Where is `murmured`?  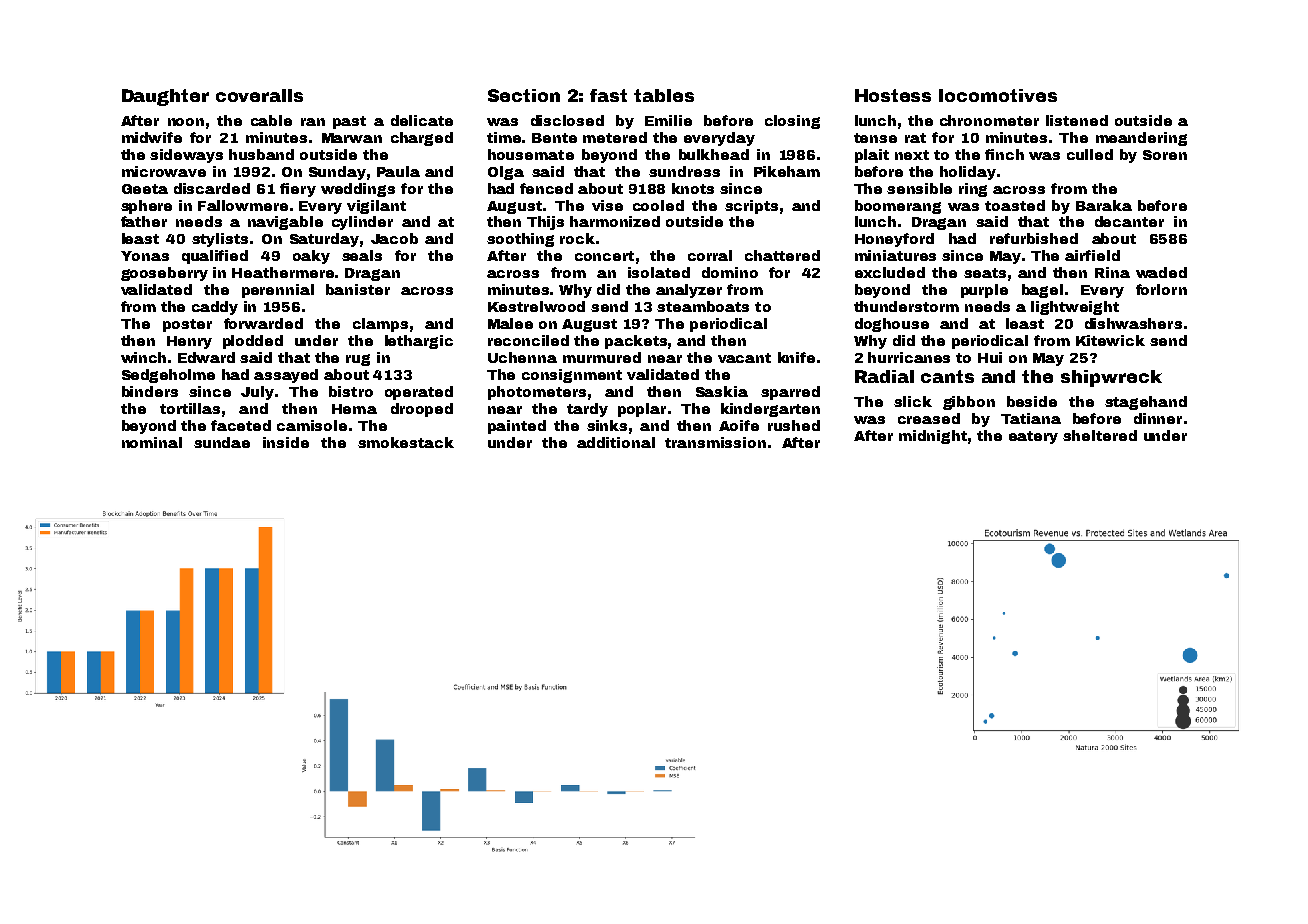 murmured is located at coordinates (602, 357).
